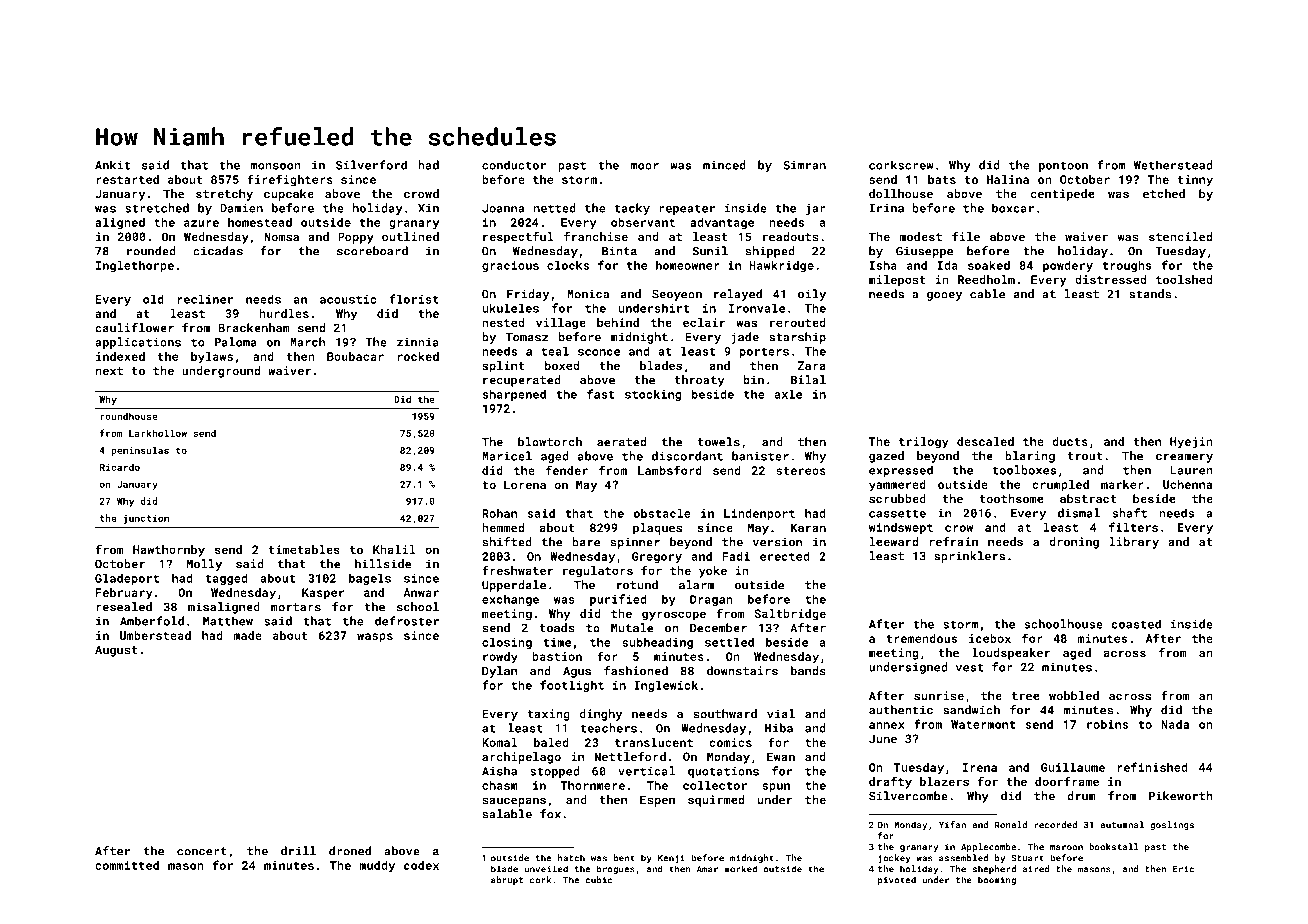  I want to click on teachers, so click(608, 728).
